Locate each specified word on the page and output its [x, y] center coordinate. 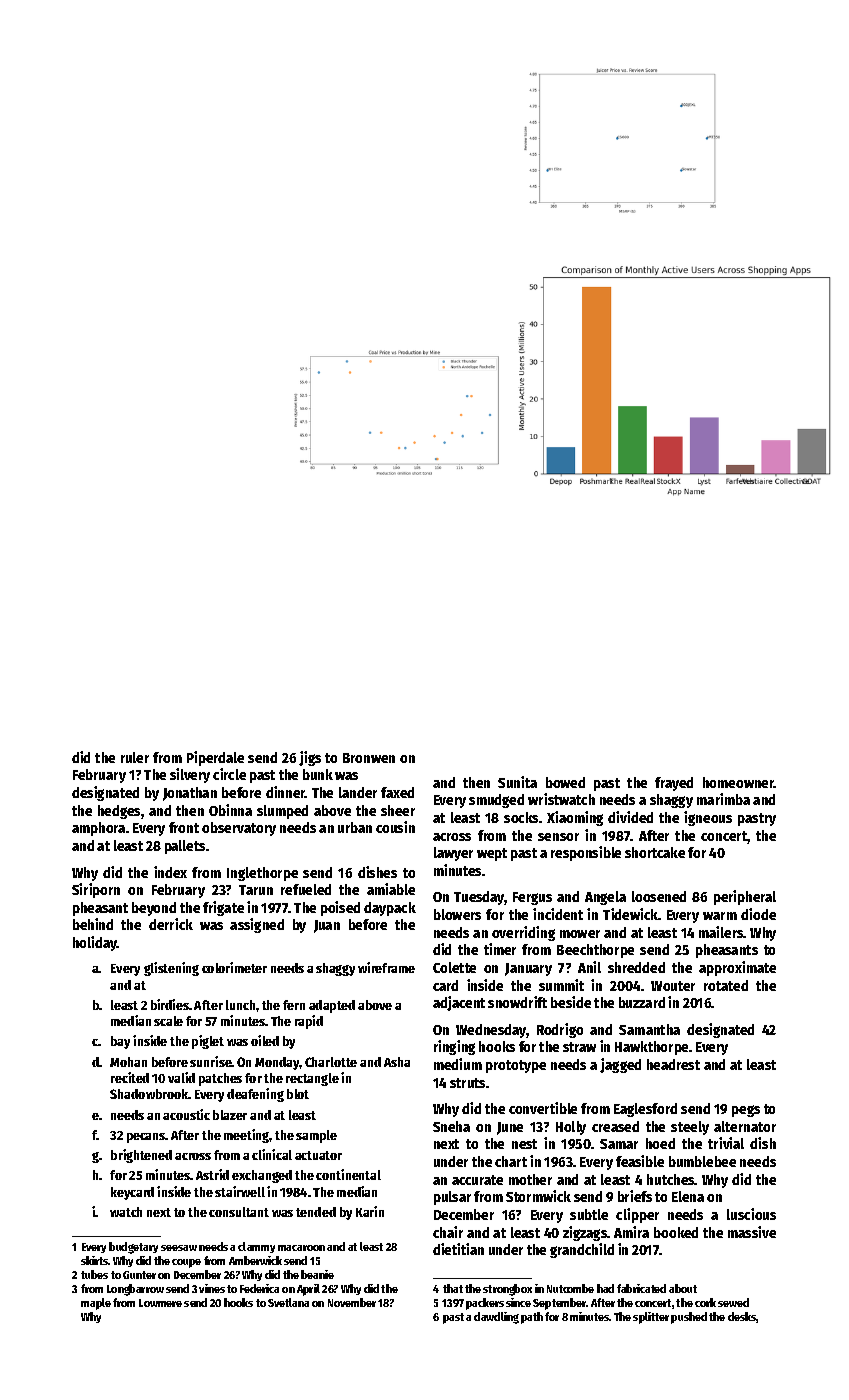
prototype [516, 1066]
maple [96, 1304]
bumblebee [702, 1161]
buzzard [642, 1002]
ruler [135, 757]
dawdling [496, 1318]
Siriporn [96, 890]
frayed [674, 784]
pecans [146, 1138]
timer [500, 949]
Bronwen [369, 758]
